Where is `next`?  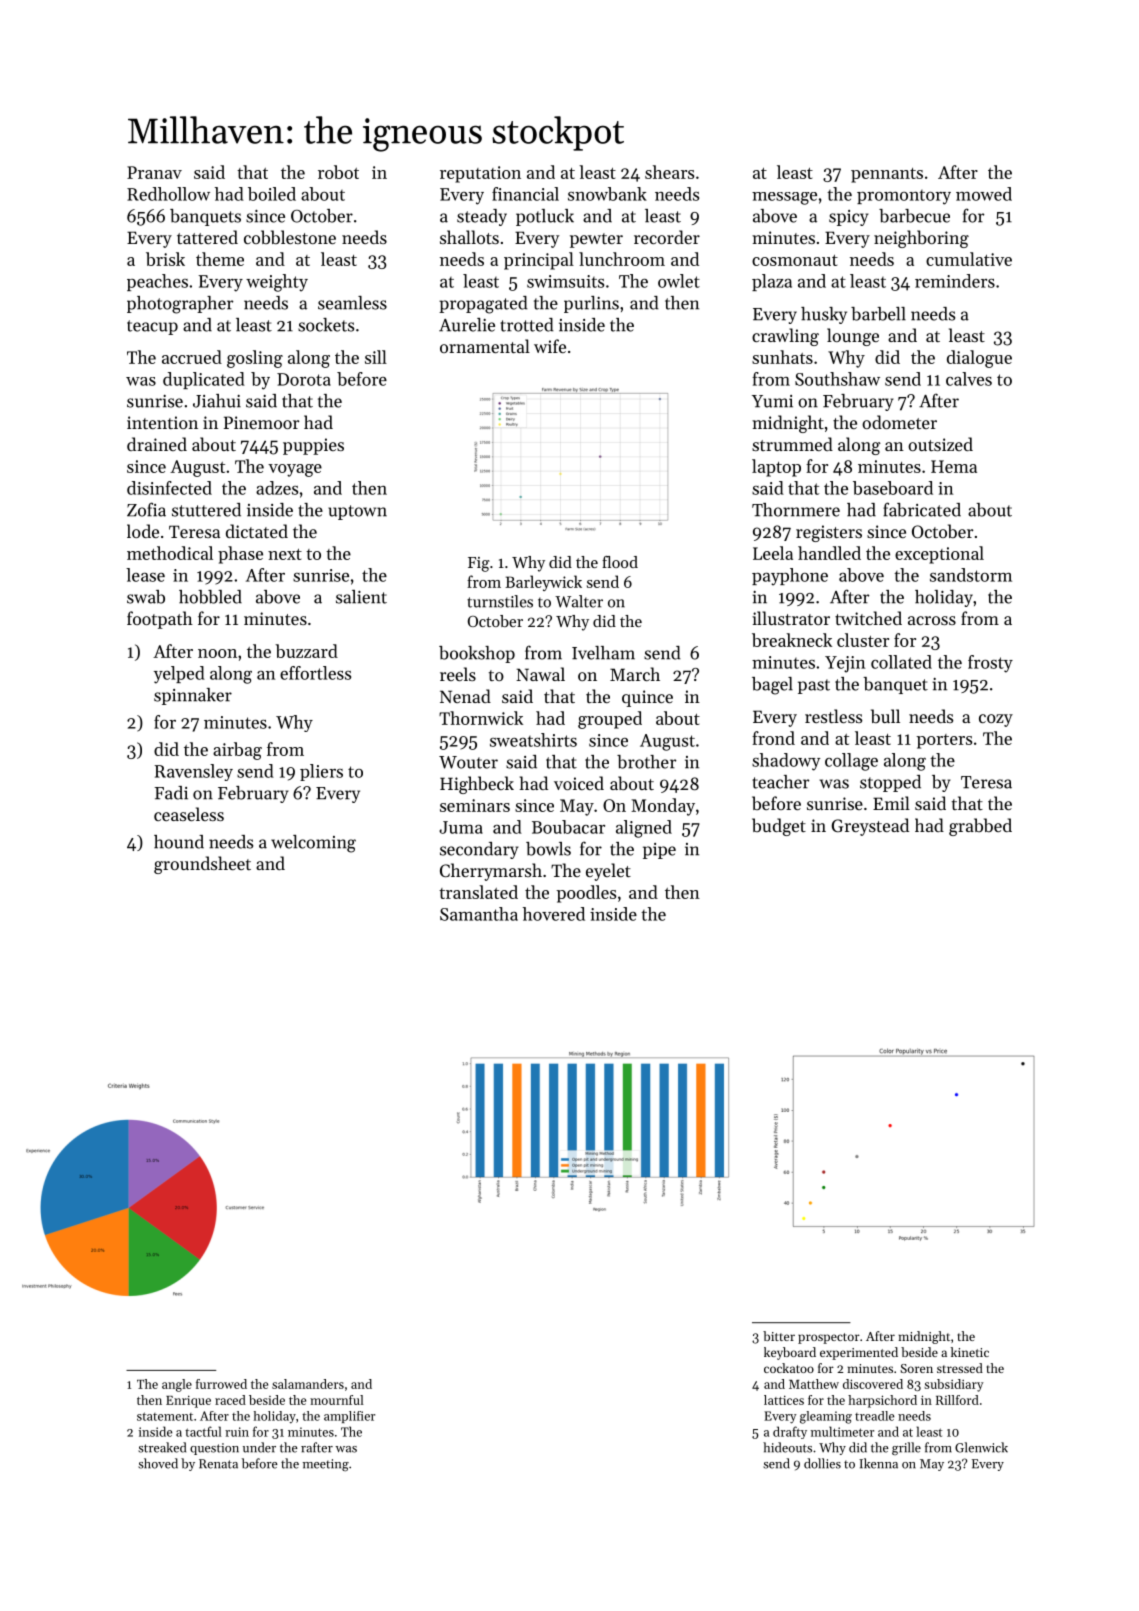 next is located at coordinates (285, 554).
